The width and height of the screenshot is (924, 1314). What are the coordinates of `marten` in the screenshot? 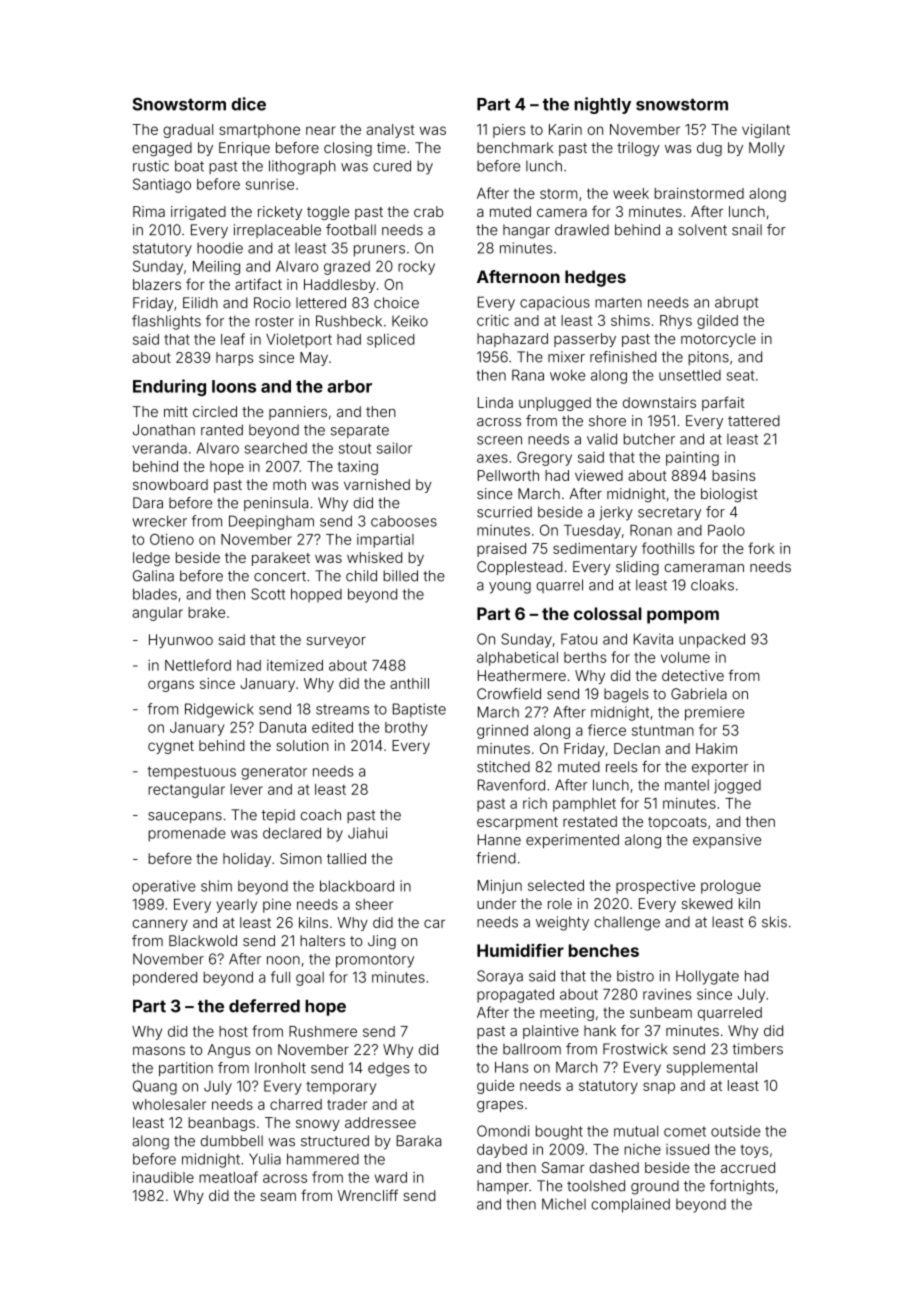 It's located at (618, 302).
